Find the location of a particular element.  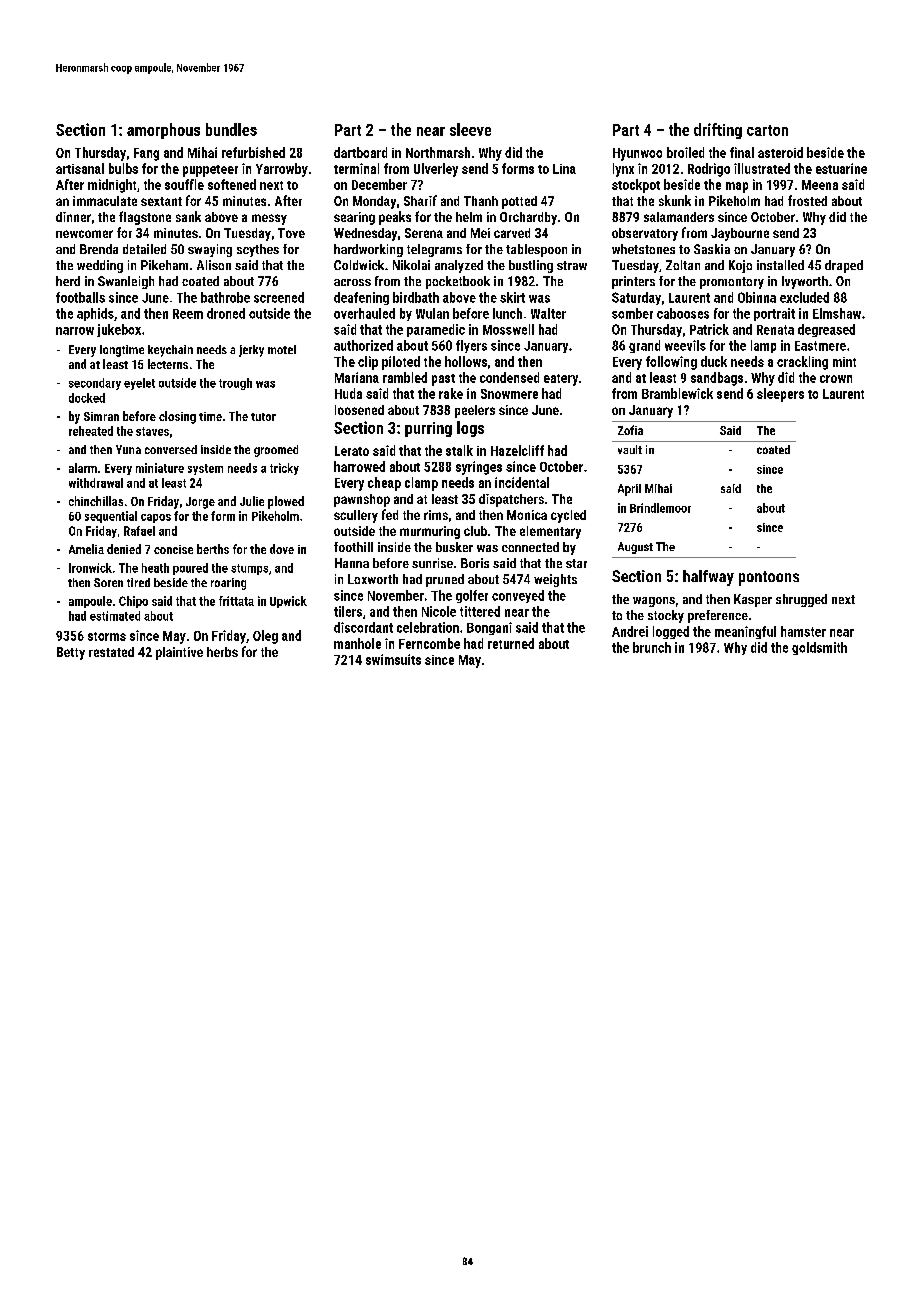

eatery is located at coordinates (561, 380).
